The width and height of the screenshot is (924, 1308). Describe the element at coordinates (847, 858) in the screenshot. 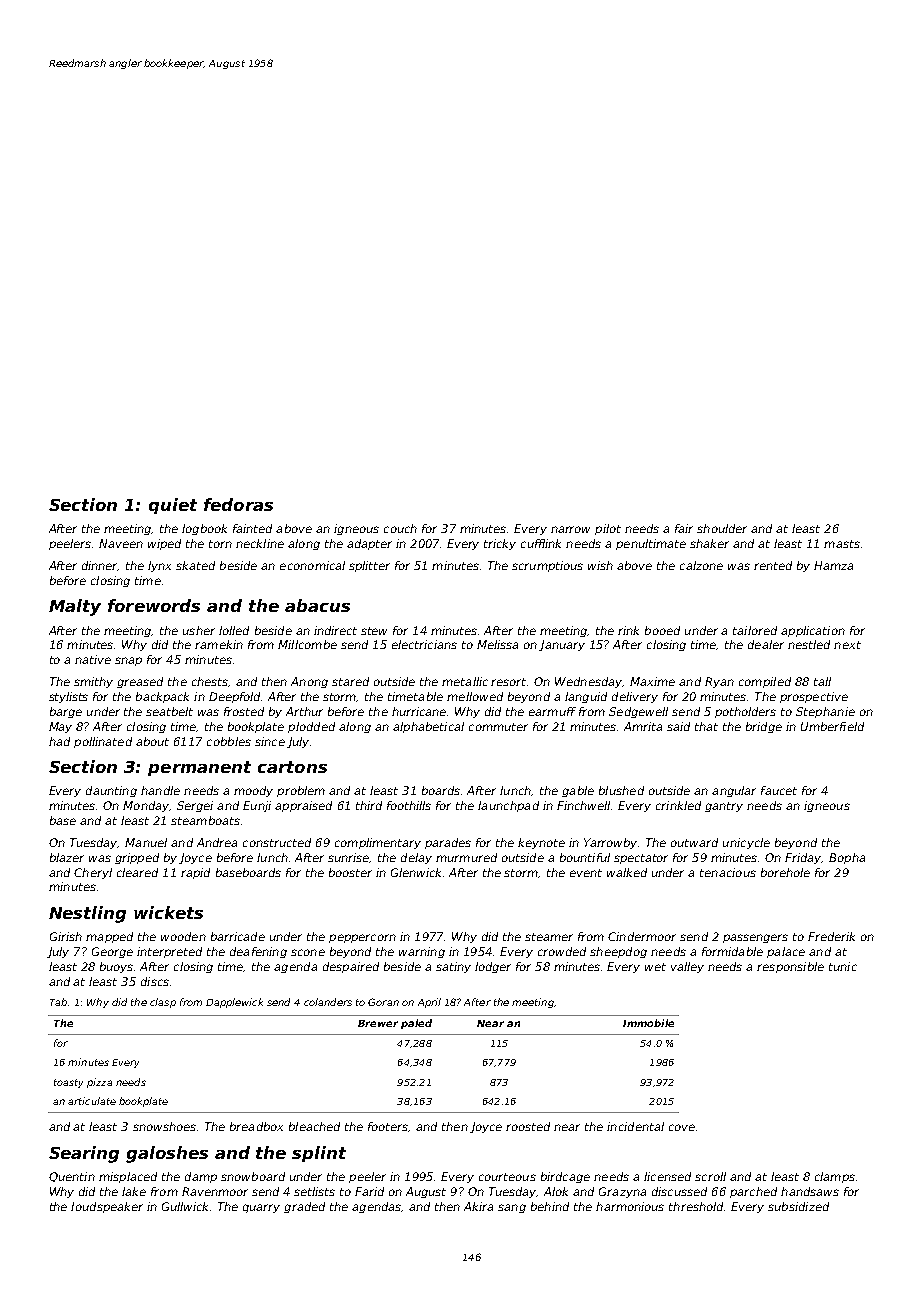

I see `Bopha` at that location.
